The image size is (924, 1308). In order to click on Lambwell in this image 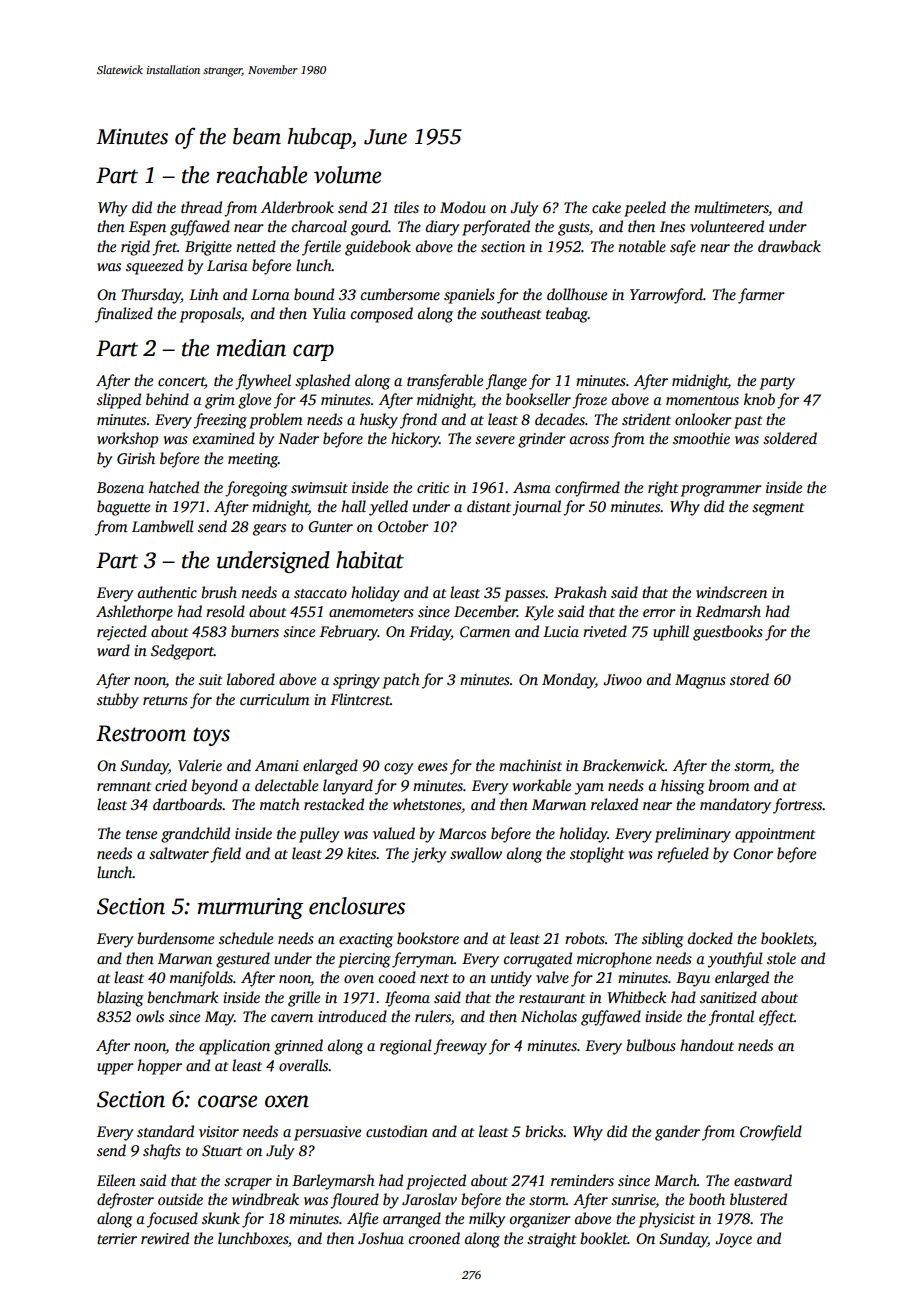, I will do `click(163, 526)`.
